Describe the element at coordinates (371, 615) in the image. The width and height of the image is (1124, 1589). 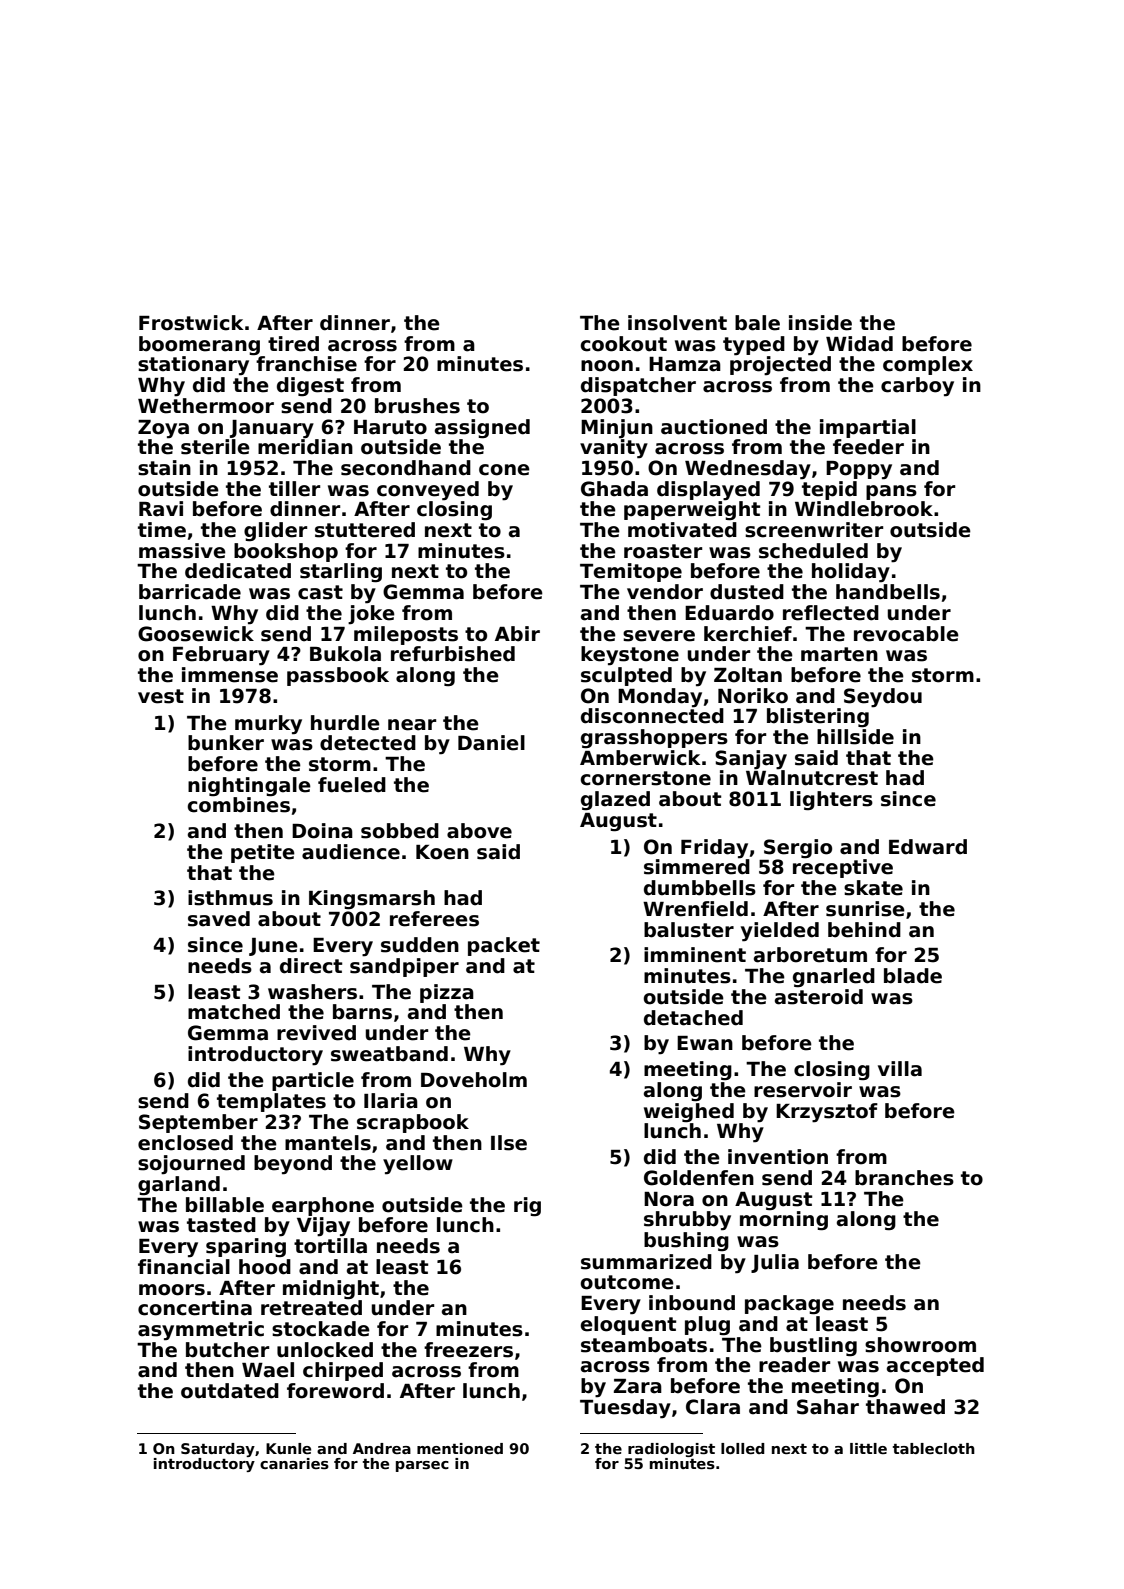
I see `joke` at that location.
